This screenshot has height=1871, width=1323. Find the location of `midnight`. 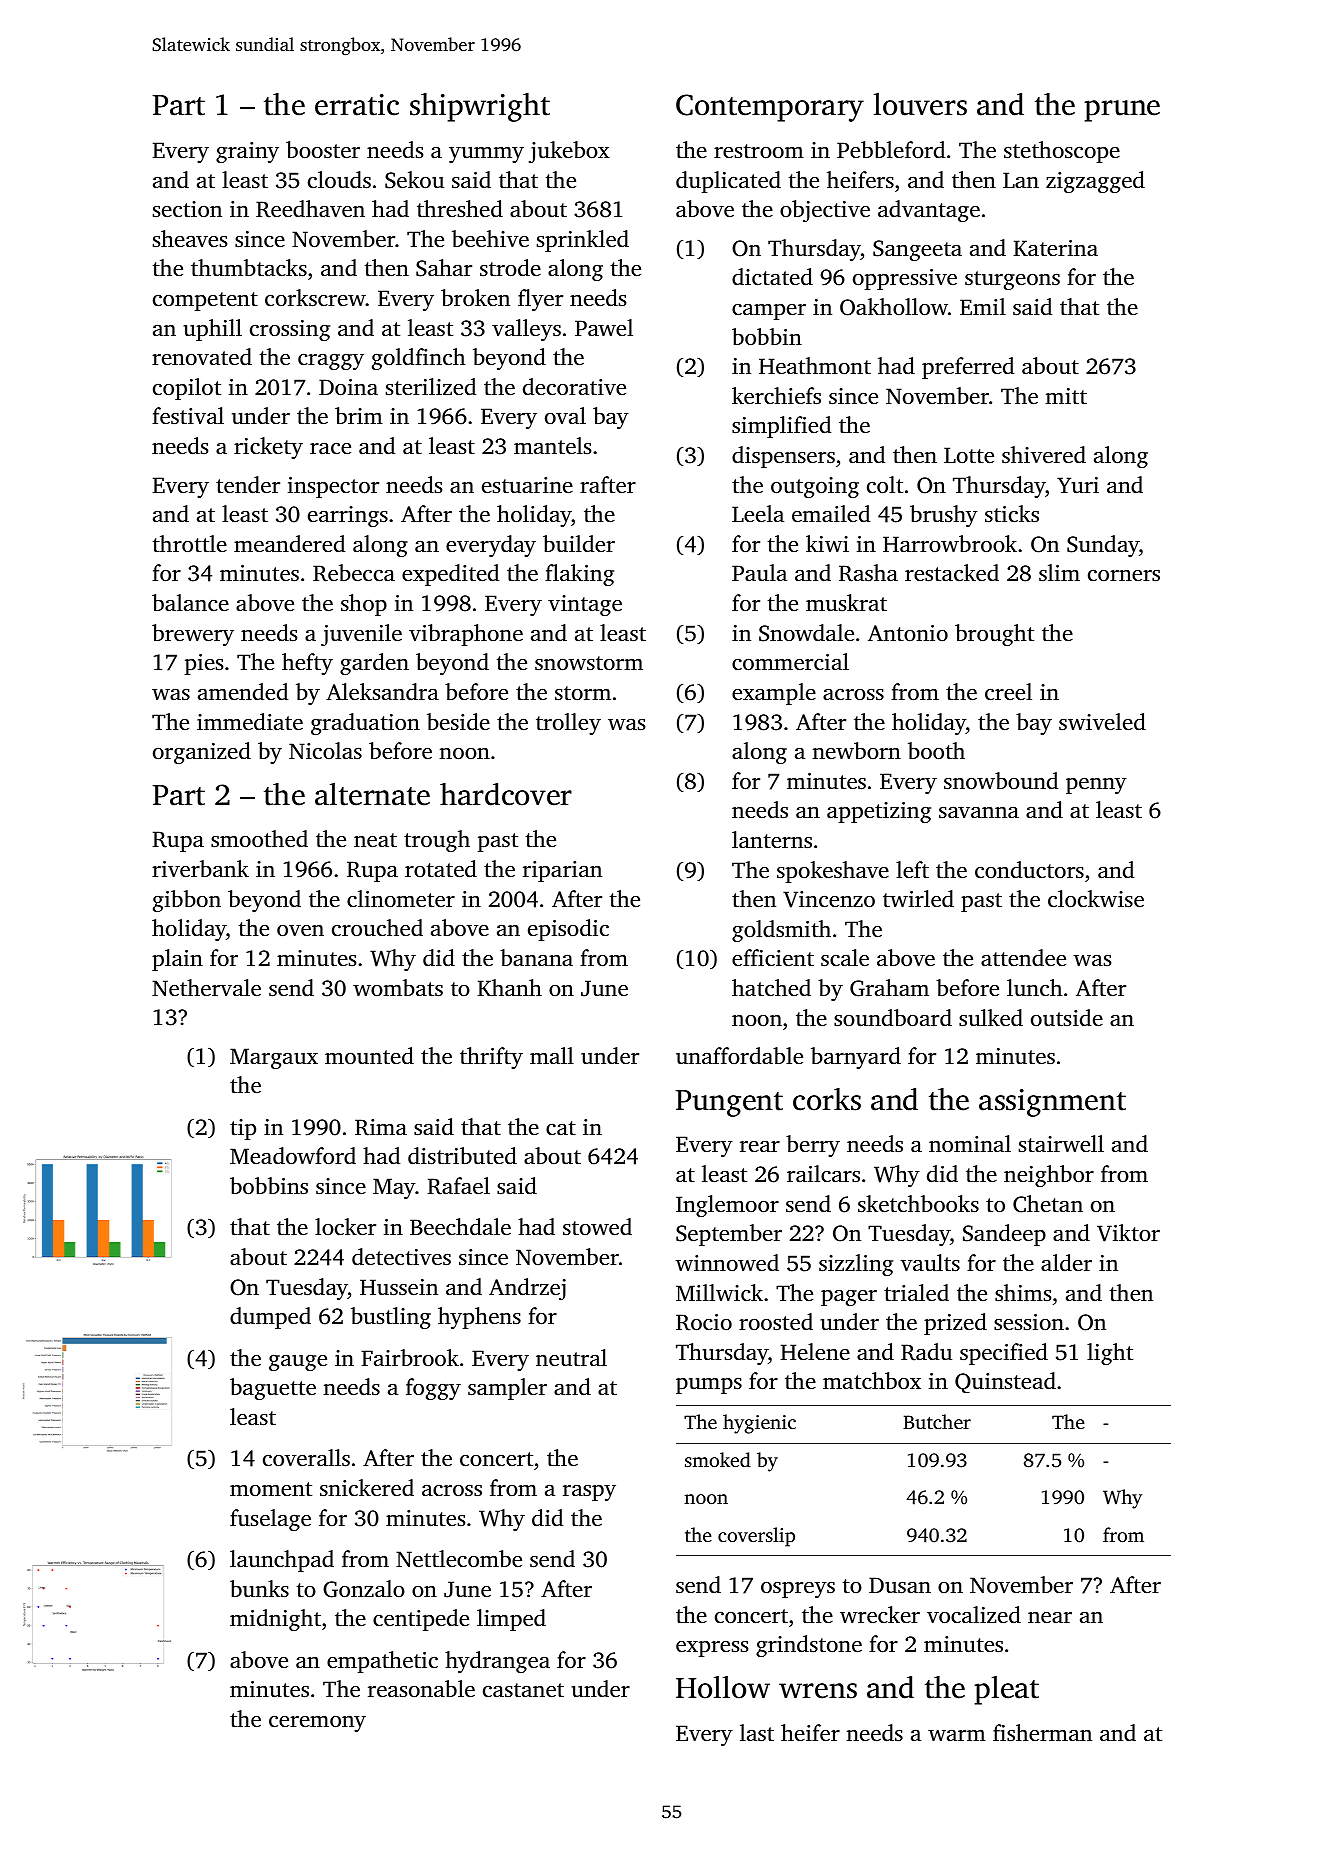

midnight is located at coordinates (275, 1620).
